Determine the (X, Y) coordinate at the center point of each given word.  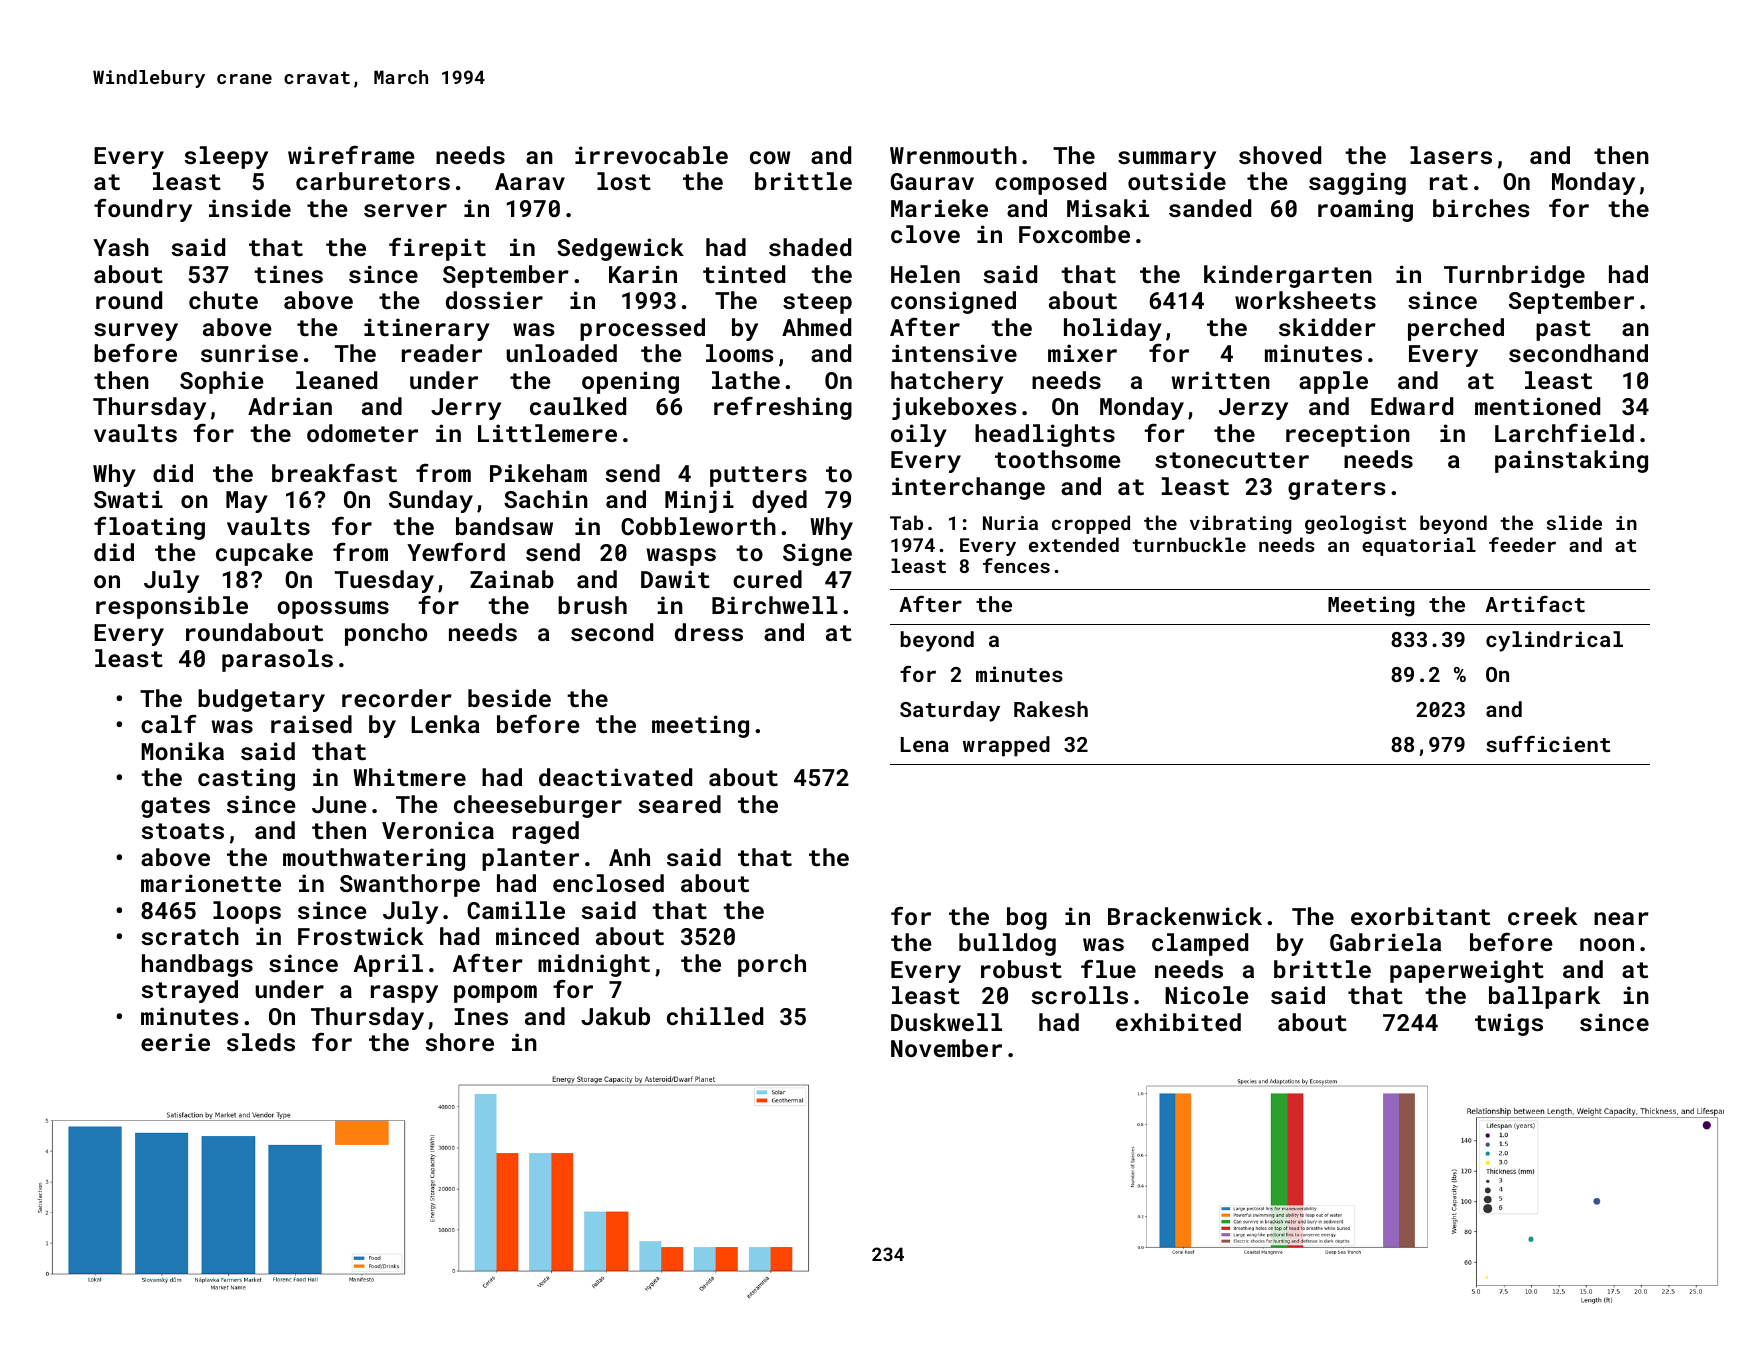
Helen (925, 274)
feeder (1522, 544)
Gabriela (1385, 942)
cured (767, 579)
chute (223, 300)
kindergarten (1288, 276)
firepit (437, 249)
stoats (182, 831)
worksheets (1305, 300)
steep (817, 303)
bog (1027, 918)
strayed (189, 991)
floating (149, 528)
